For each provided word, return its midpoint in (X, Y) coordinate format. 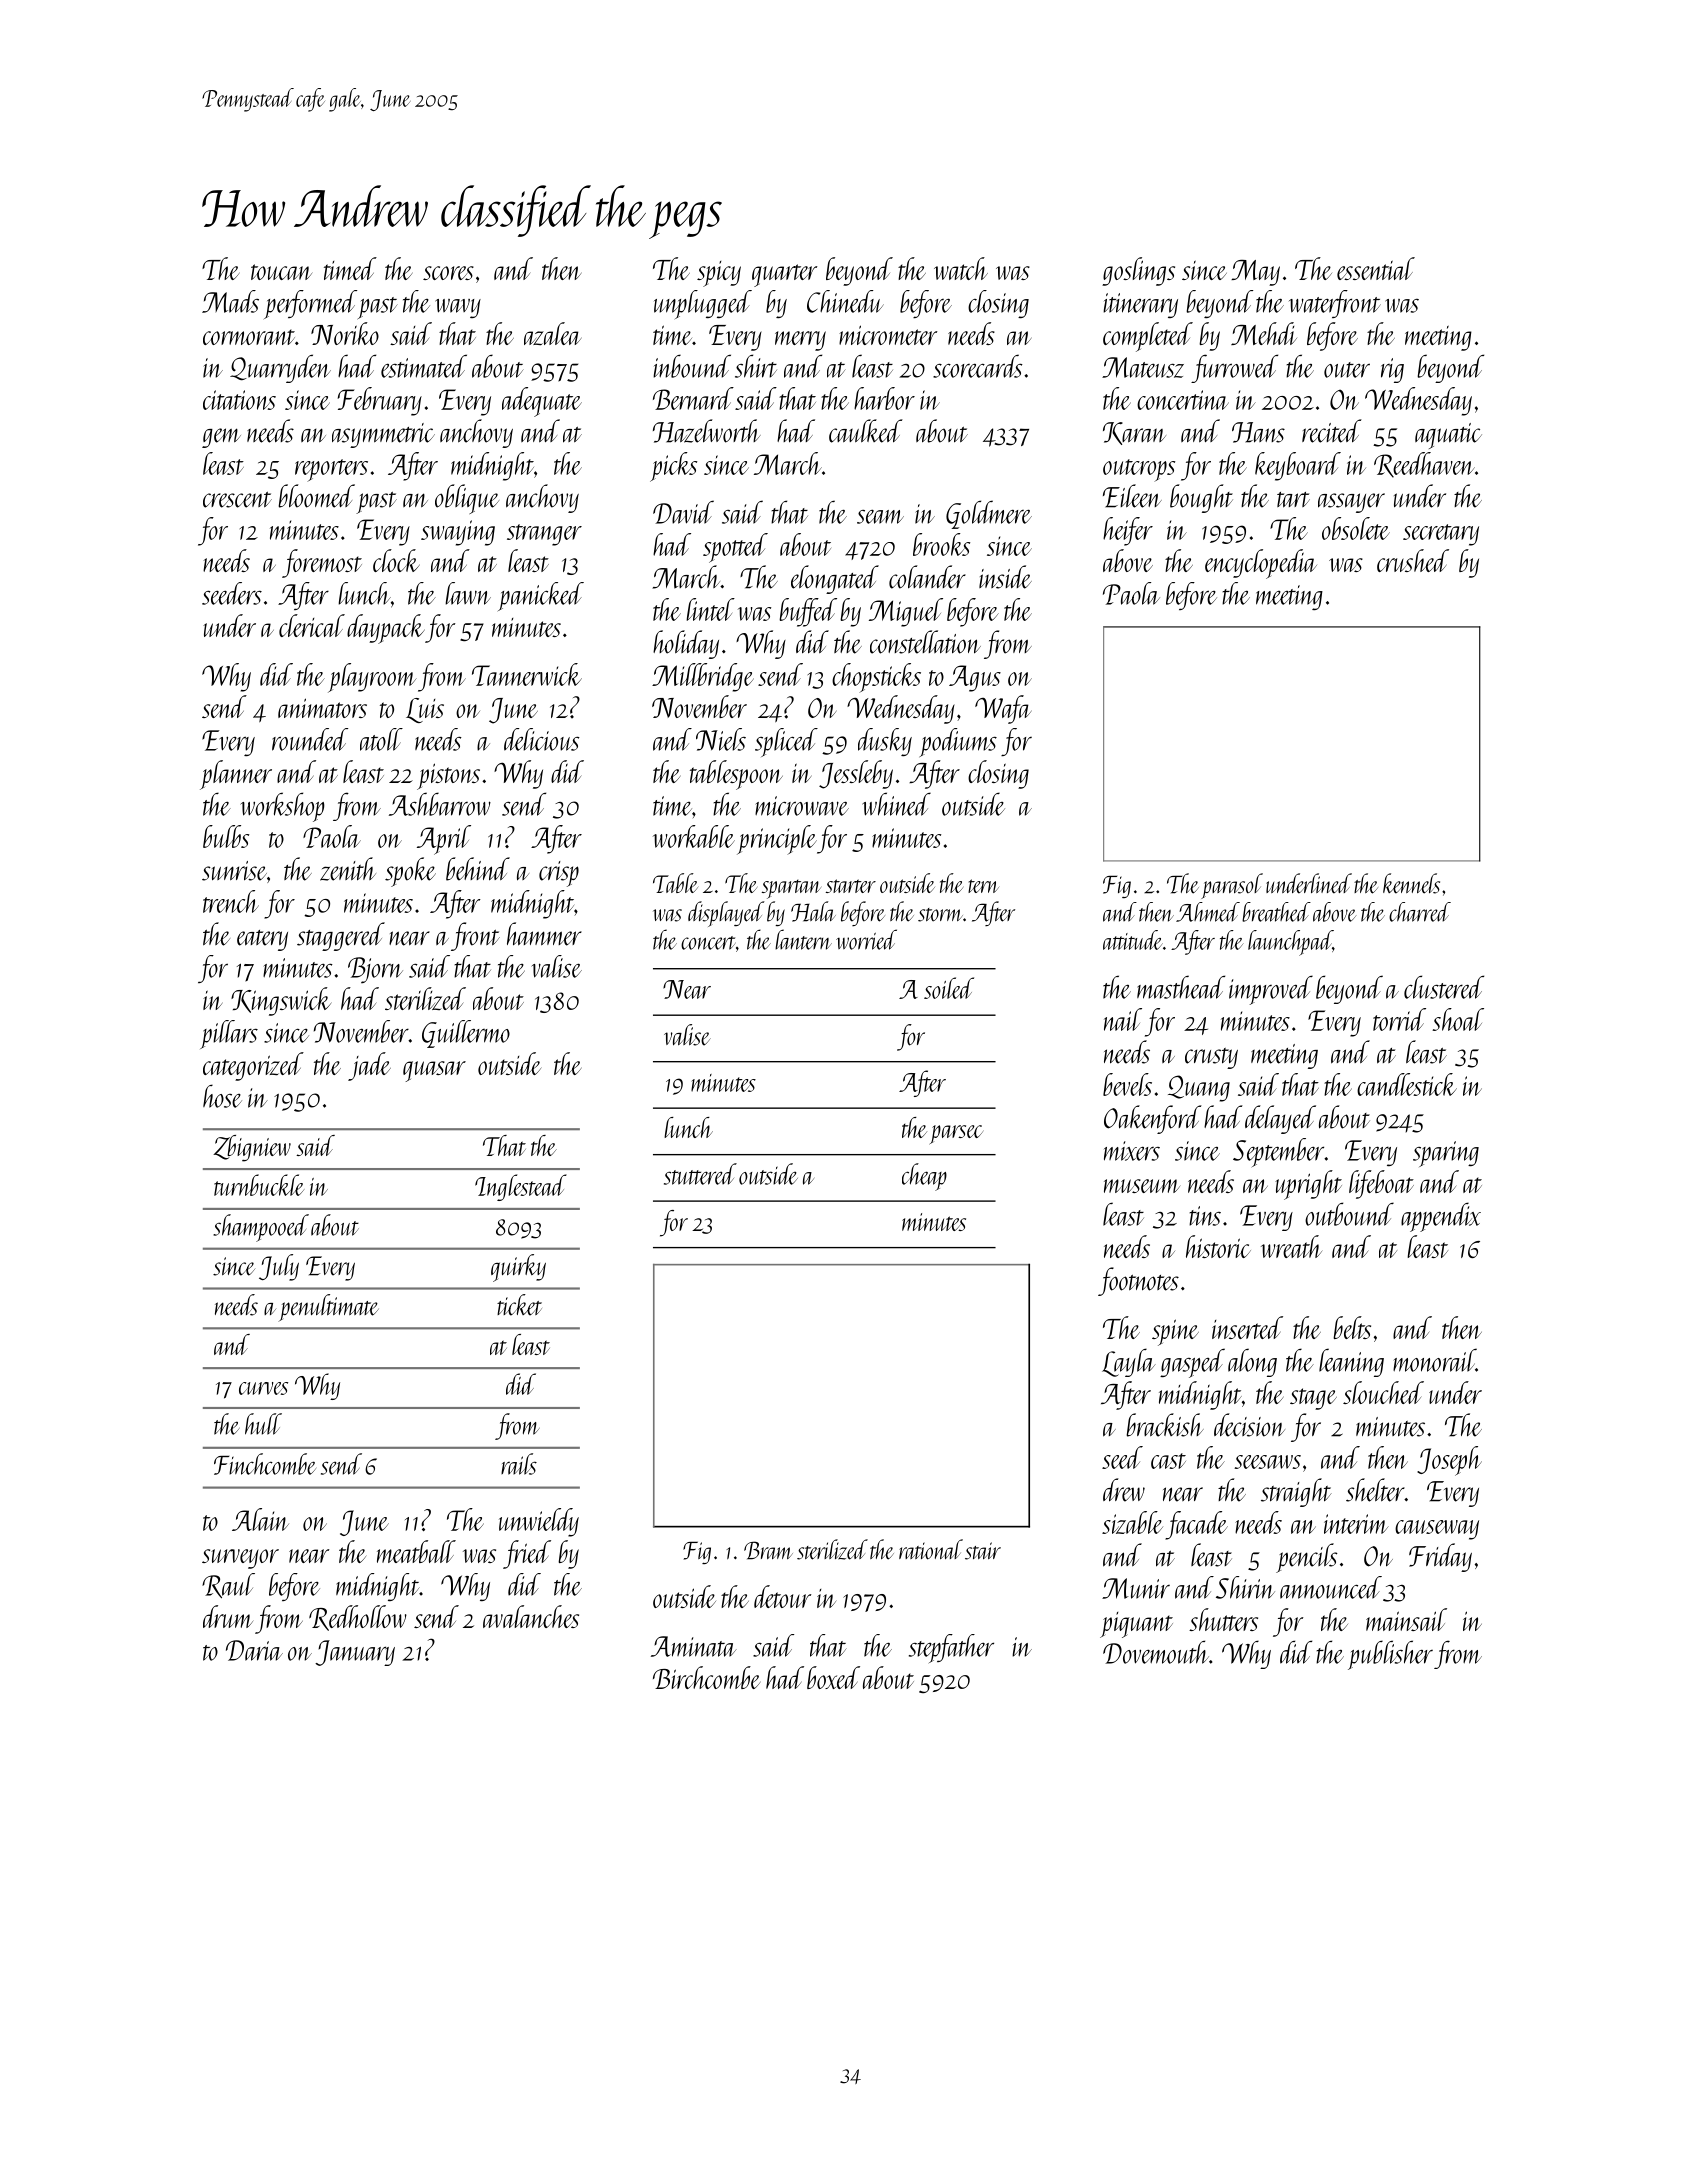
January (355, 1653)
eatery (262, 940)
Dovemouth (1156, 1652)
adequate (542, 402)
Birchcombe (706, 1677)
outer (1347, 370)
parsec (956, 1135)
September (1278, 1152)
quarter (784, 275)
